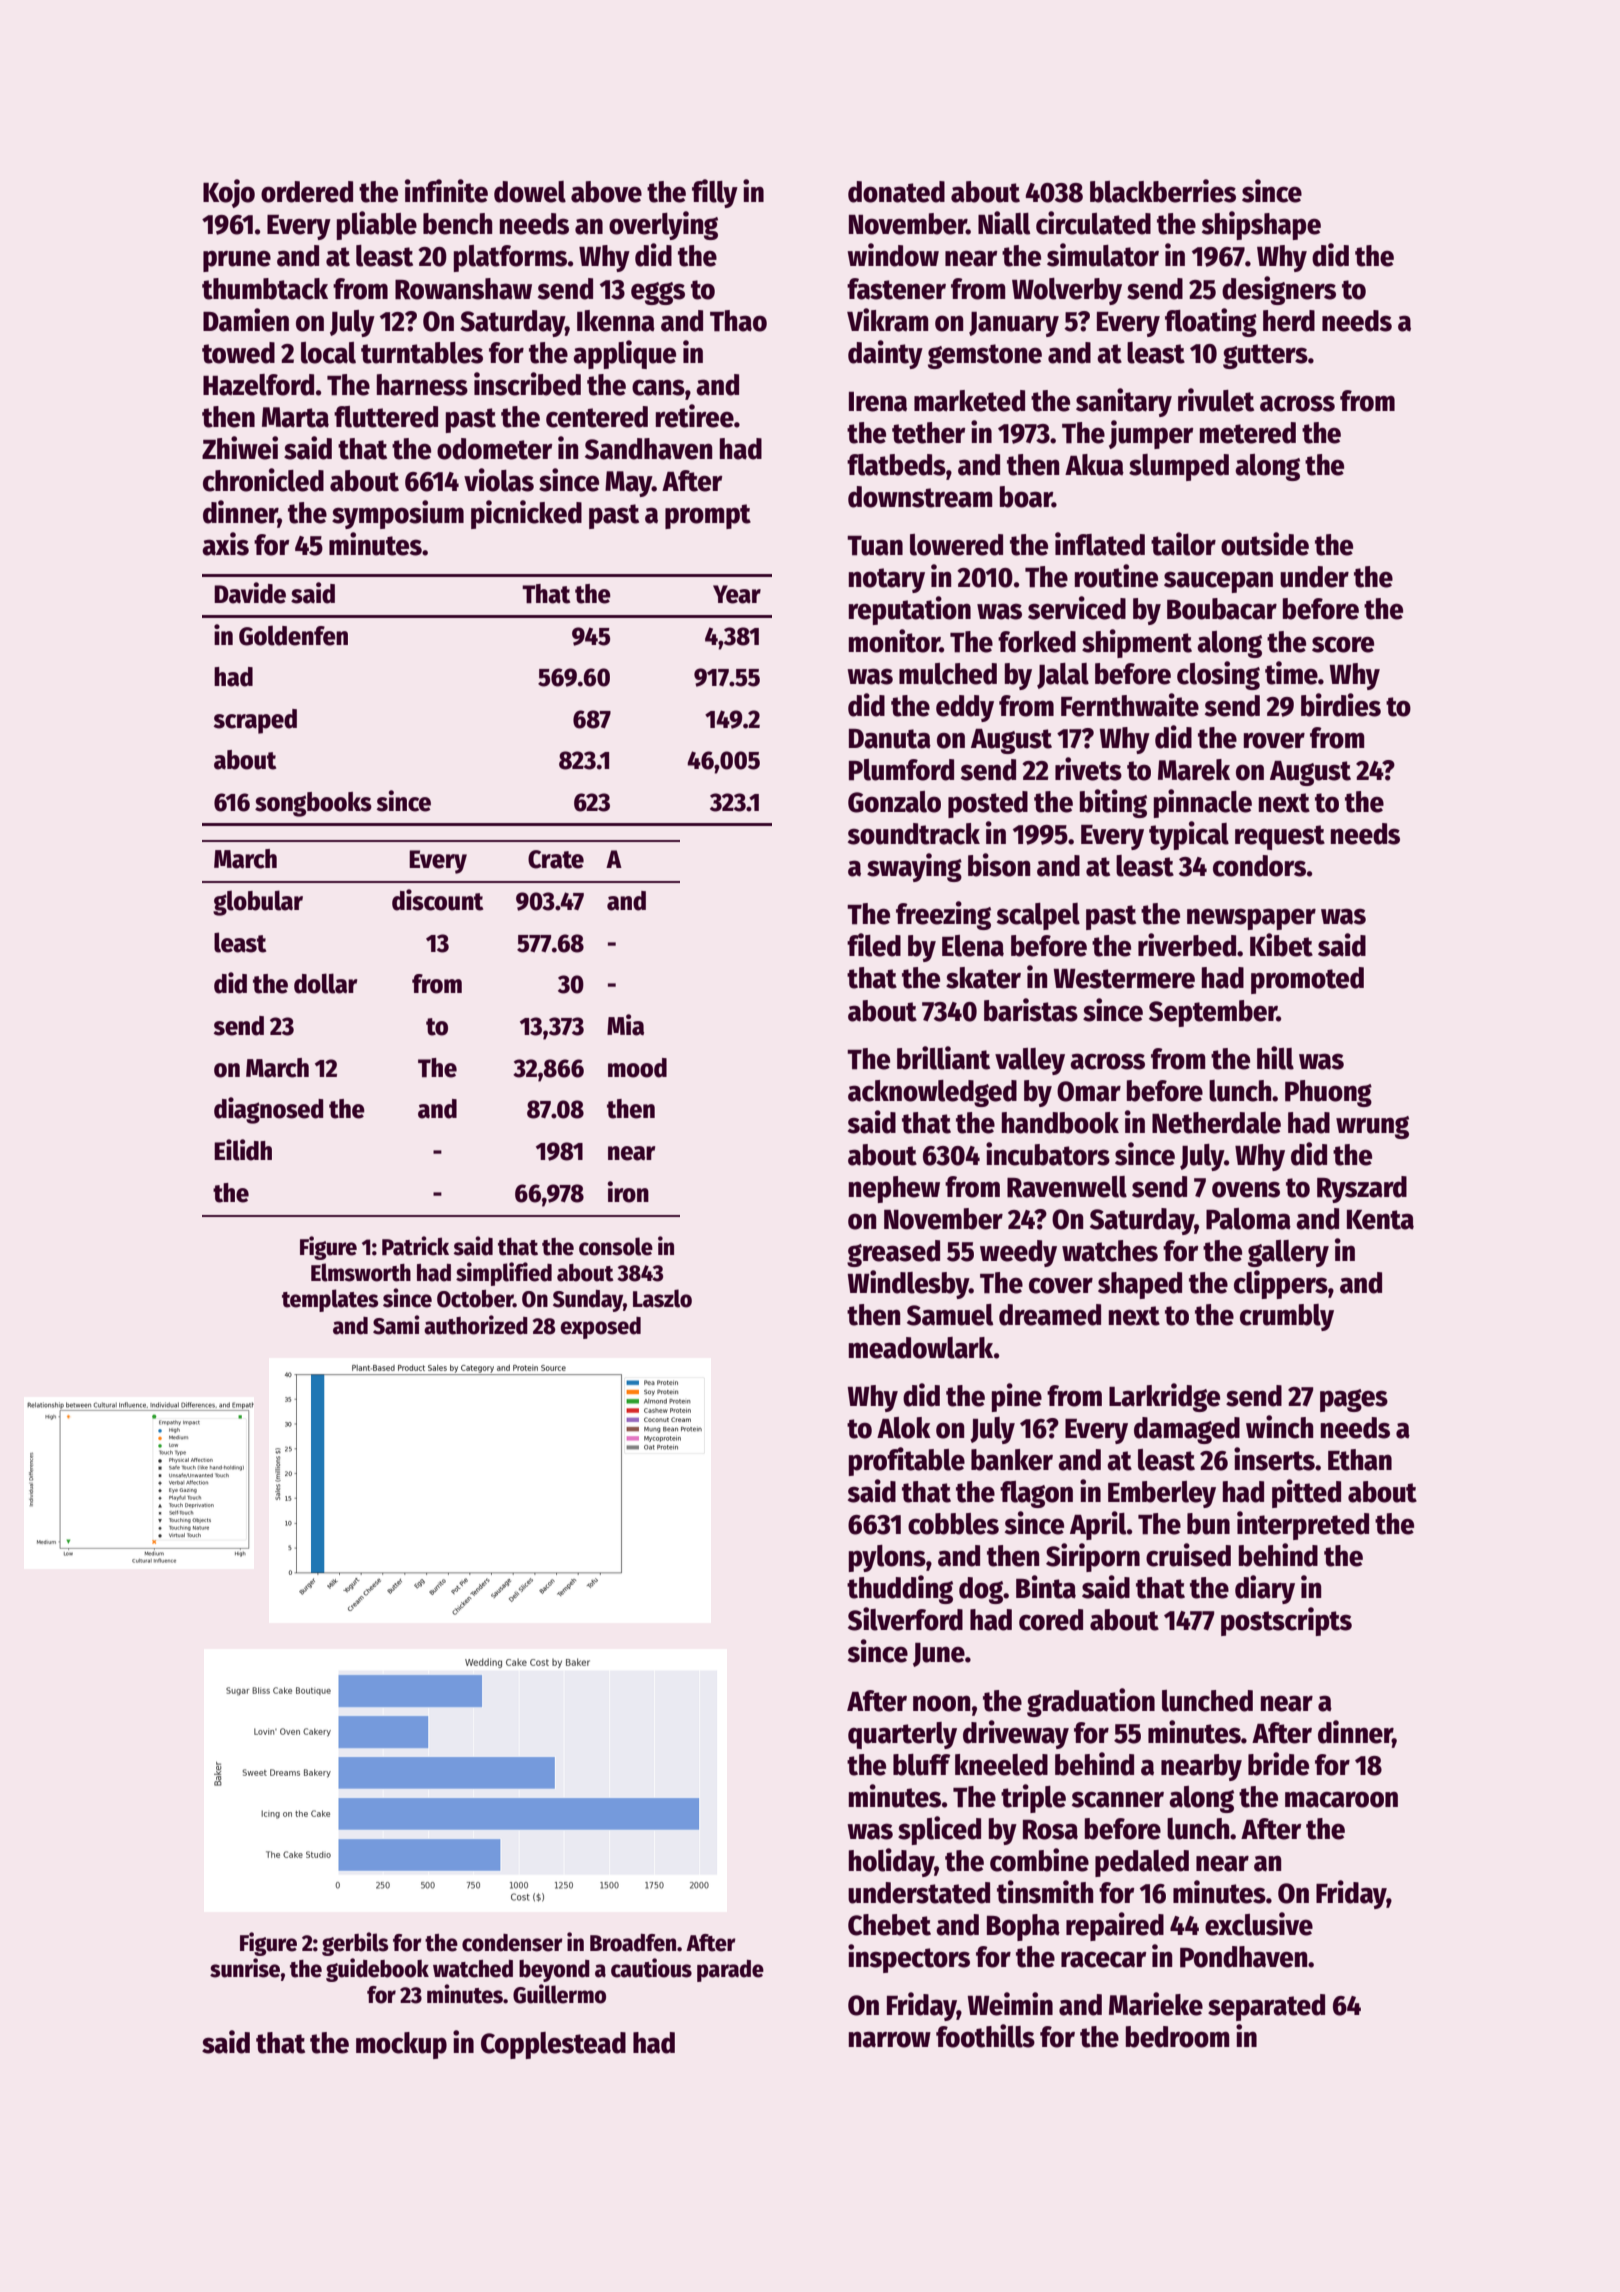  What do you see at coordinates (956, 545) in the screenshot?
I see `lowered` at bounding box center [956, 545].
